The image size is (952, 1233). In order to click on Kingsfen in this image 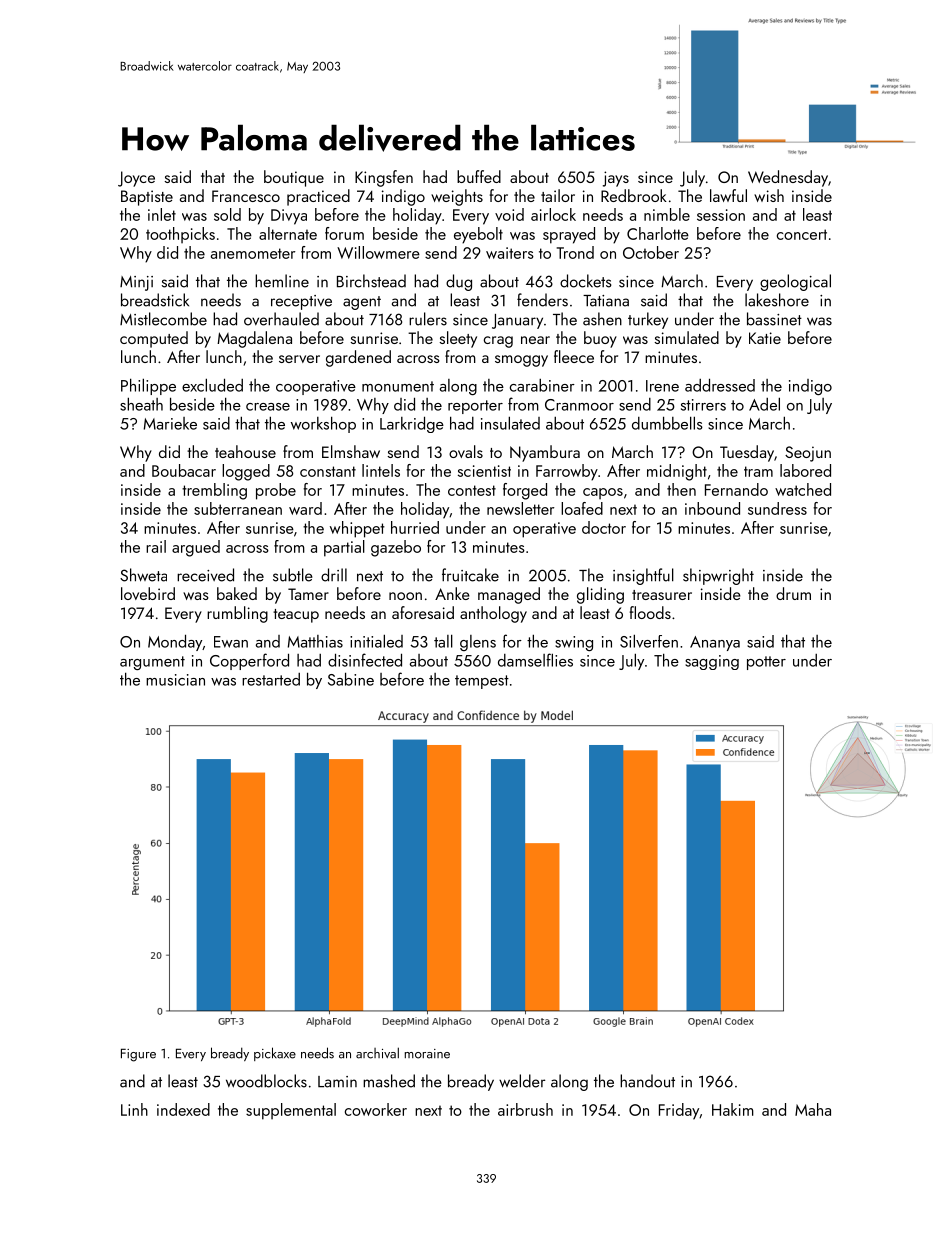, I will do `click(384, 178)`.
